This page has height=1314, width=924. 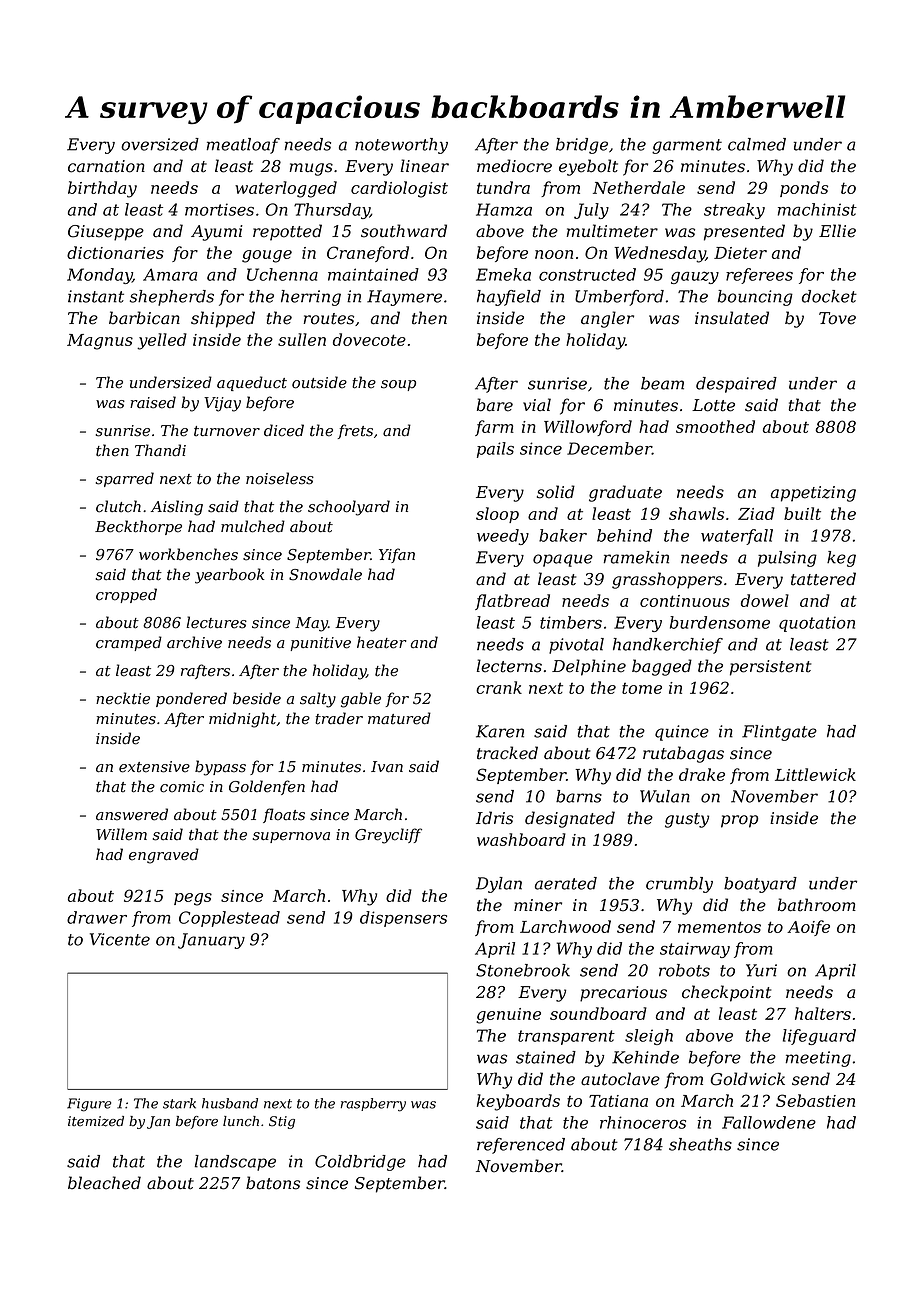 I want to click on noteworthy, so click(x=401, y=146).
